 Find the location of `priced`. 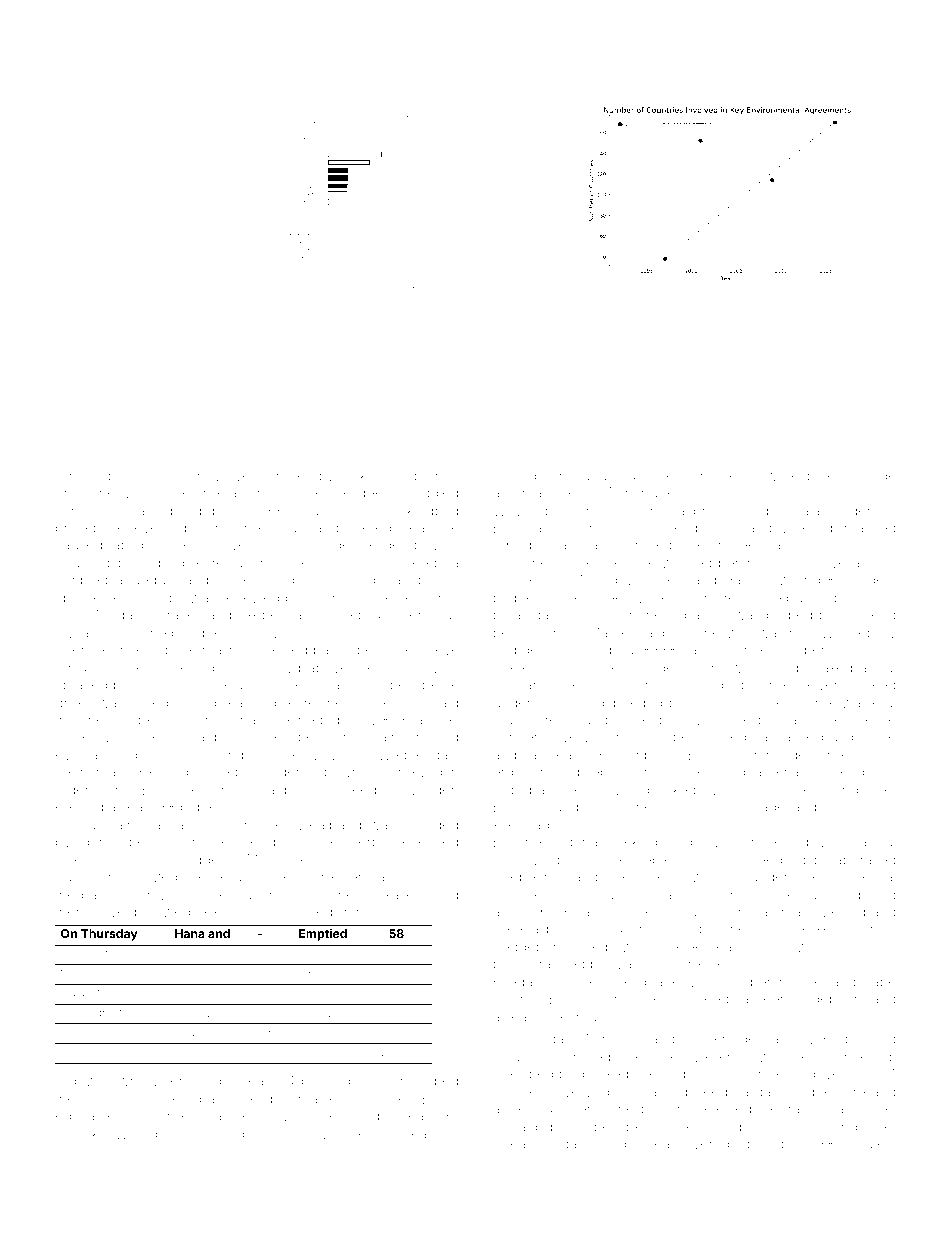

priced is located at coordinates (75, 530).
